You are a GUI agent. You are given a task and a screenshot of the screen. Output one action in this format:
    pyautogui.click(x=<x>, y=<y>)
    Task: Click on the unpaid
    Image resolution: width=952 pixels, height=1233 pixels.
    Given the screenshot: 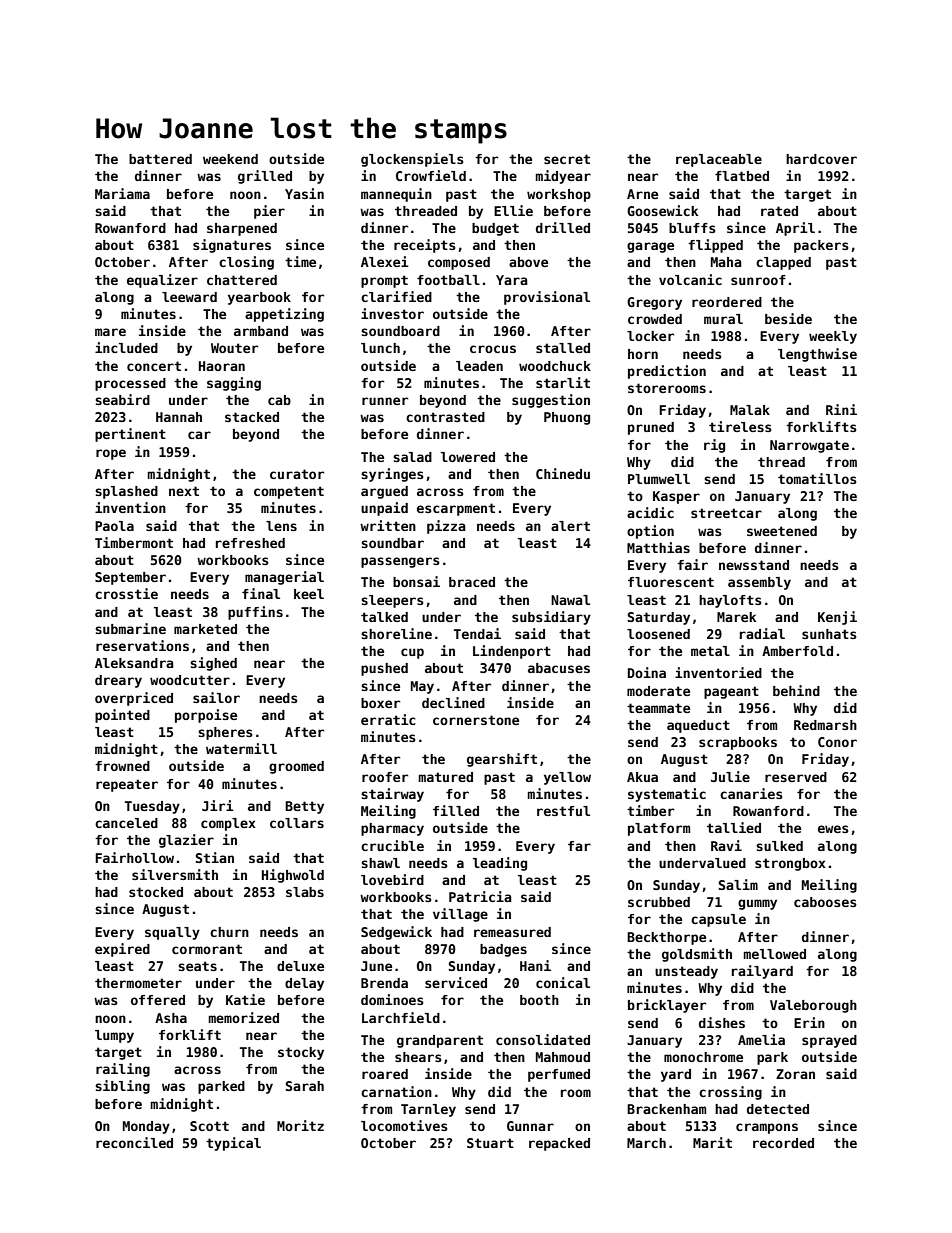 What is the action you would take?
    pyautogui.click(x=384, y=509)
